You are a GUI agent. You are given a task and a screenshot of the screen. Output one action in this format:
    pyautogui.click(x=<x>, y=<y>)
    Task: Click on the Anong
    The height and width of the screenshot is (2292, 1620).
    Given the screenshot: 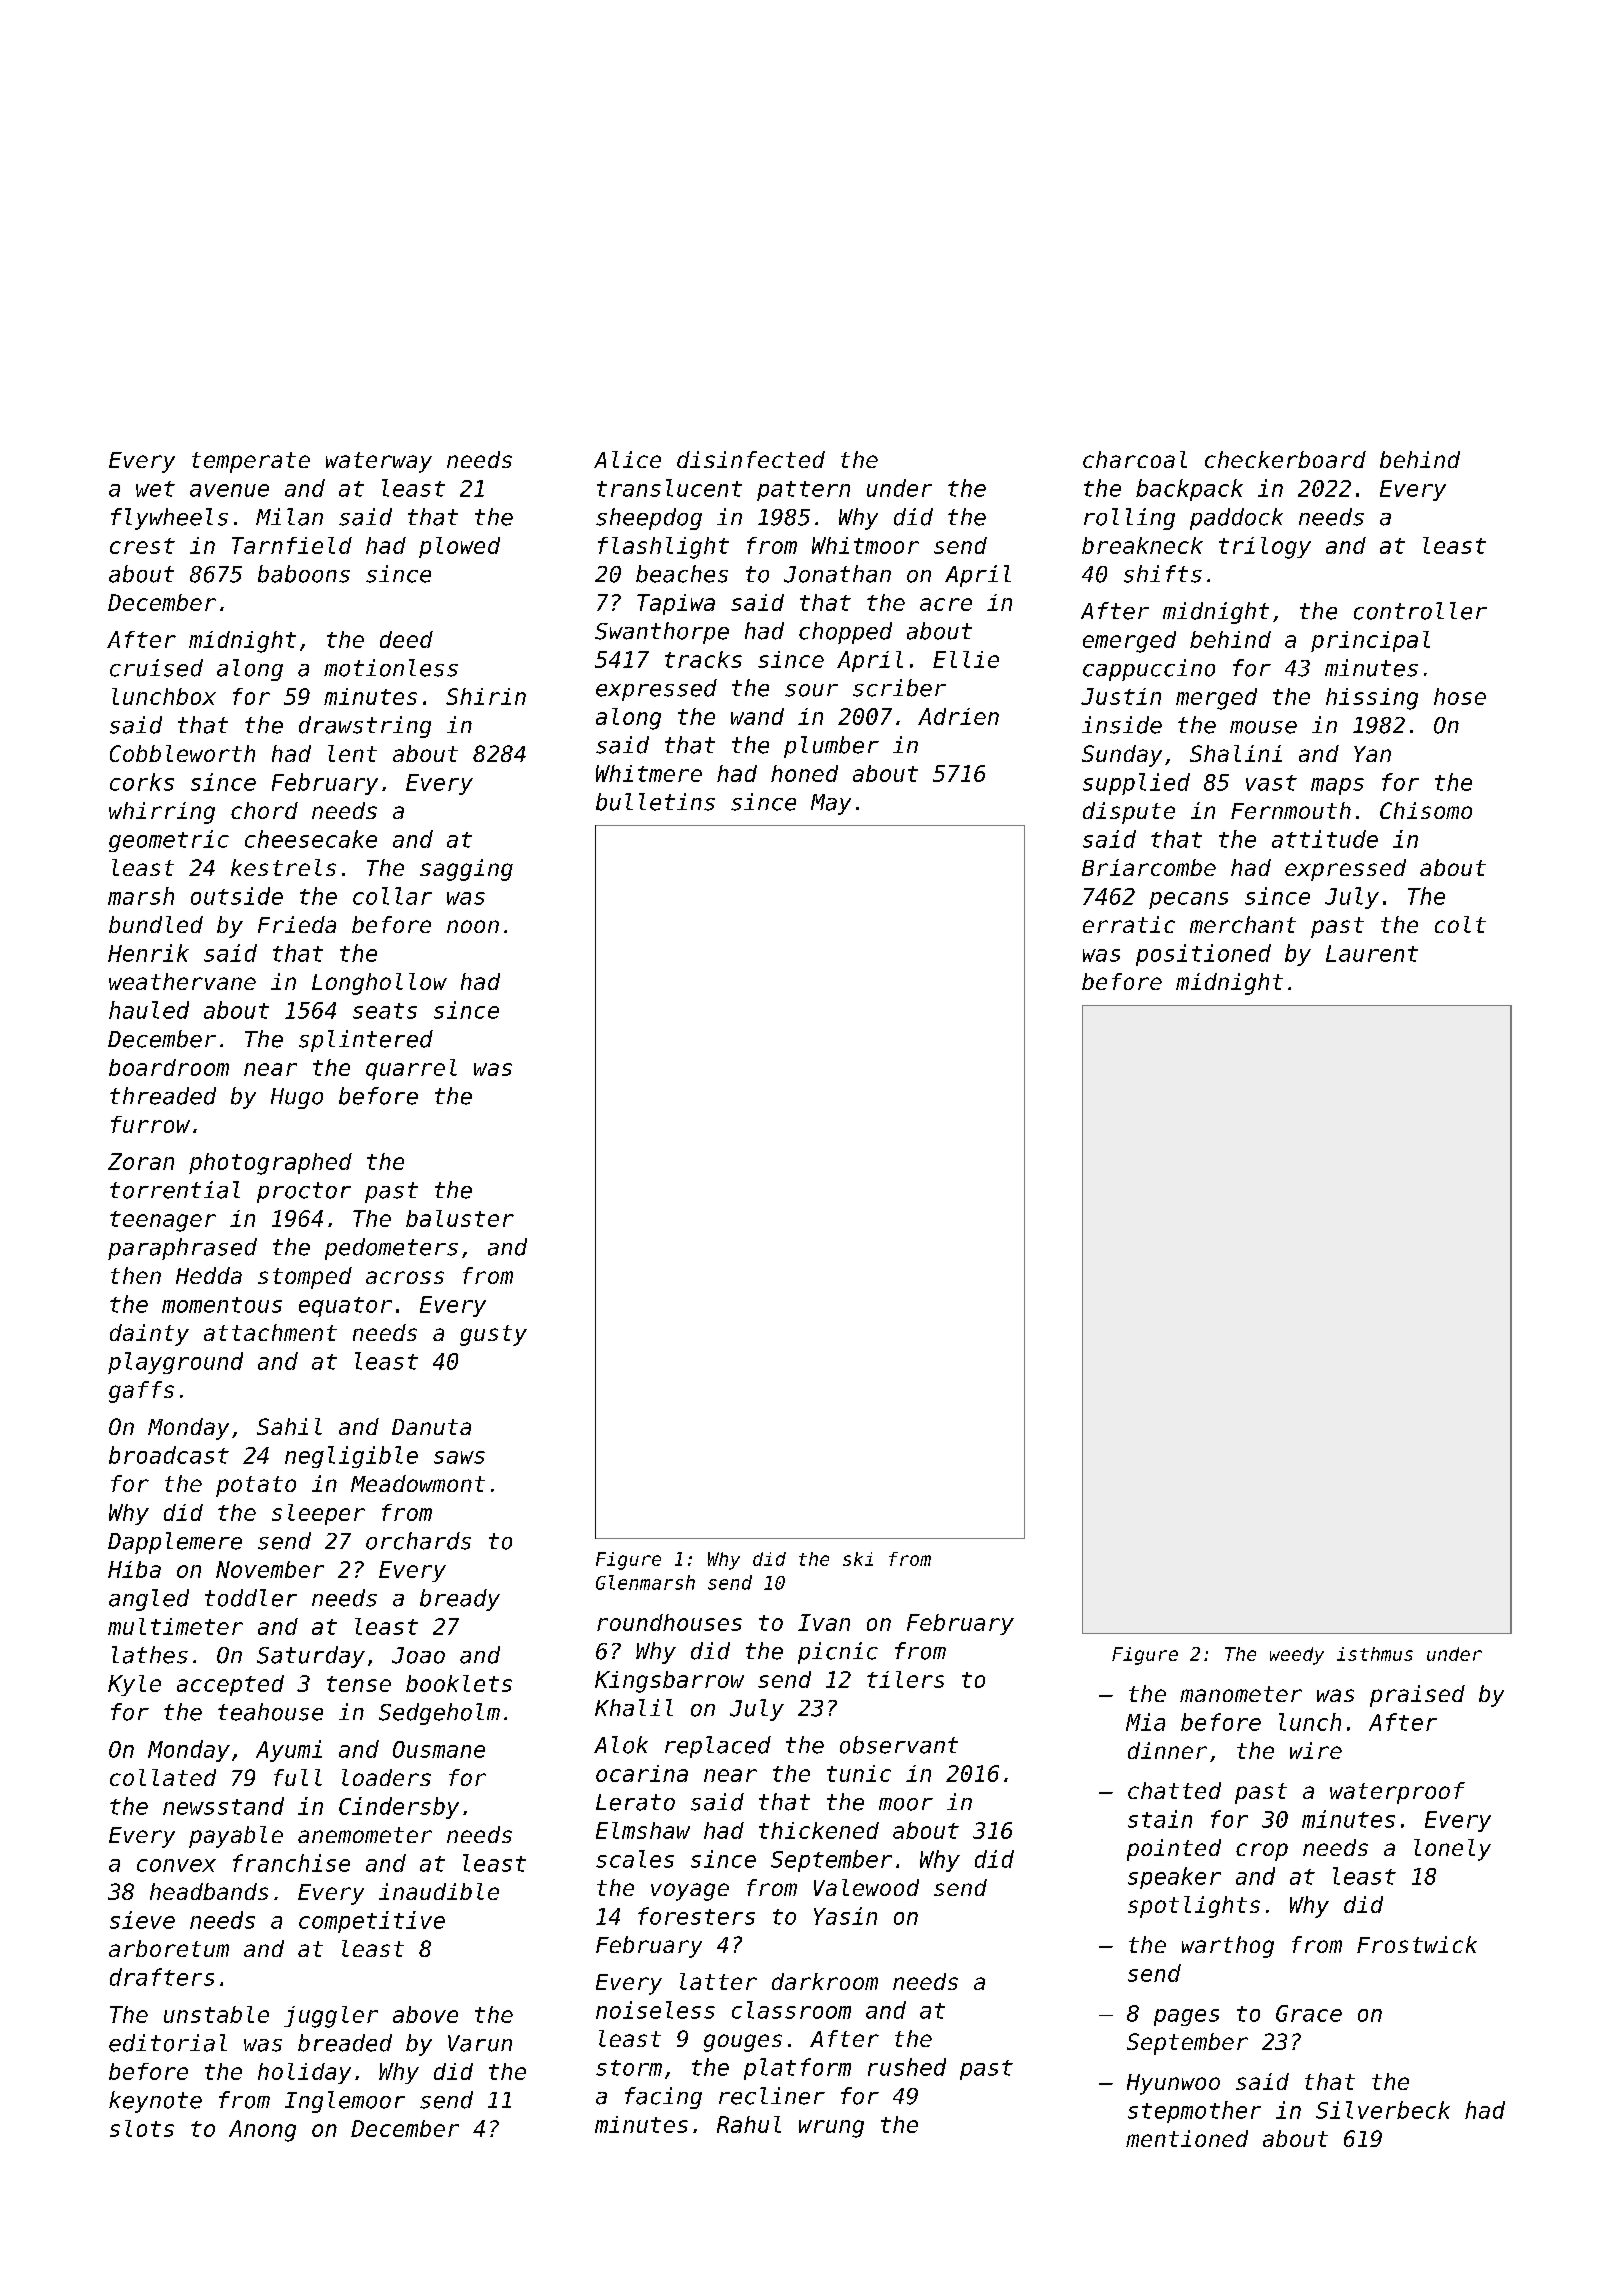 What is the action you would take?
    pyautogui.click(x=262, y=2131)
